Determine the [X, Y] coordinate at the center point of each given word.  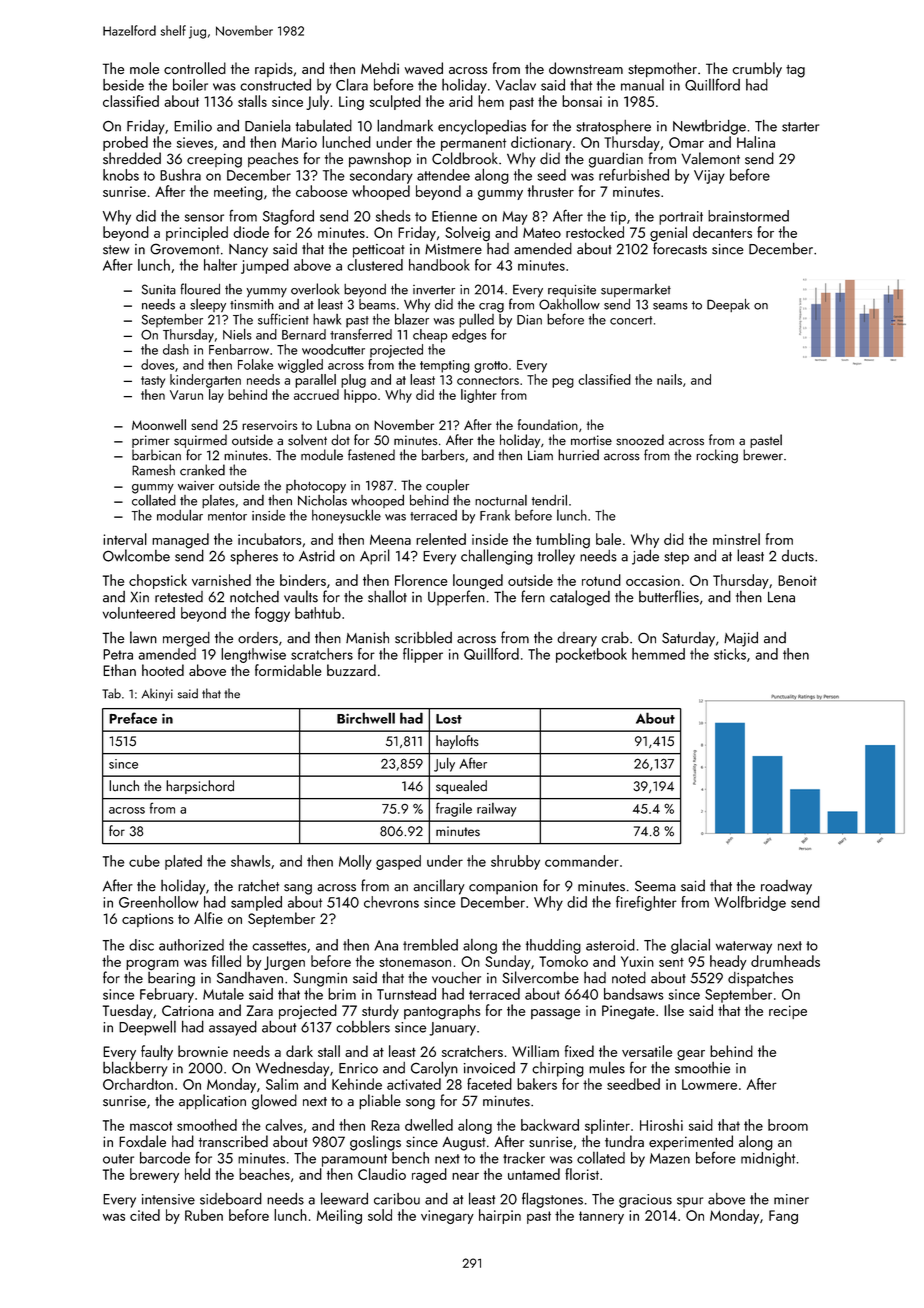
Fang [783, 1217]
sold [380, 1215]
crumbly [757, 69]
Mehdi [380, 68]
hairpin [500, 1216]
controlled [195, 68]
